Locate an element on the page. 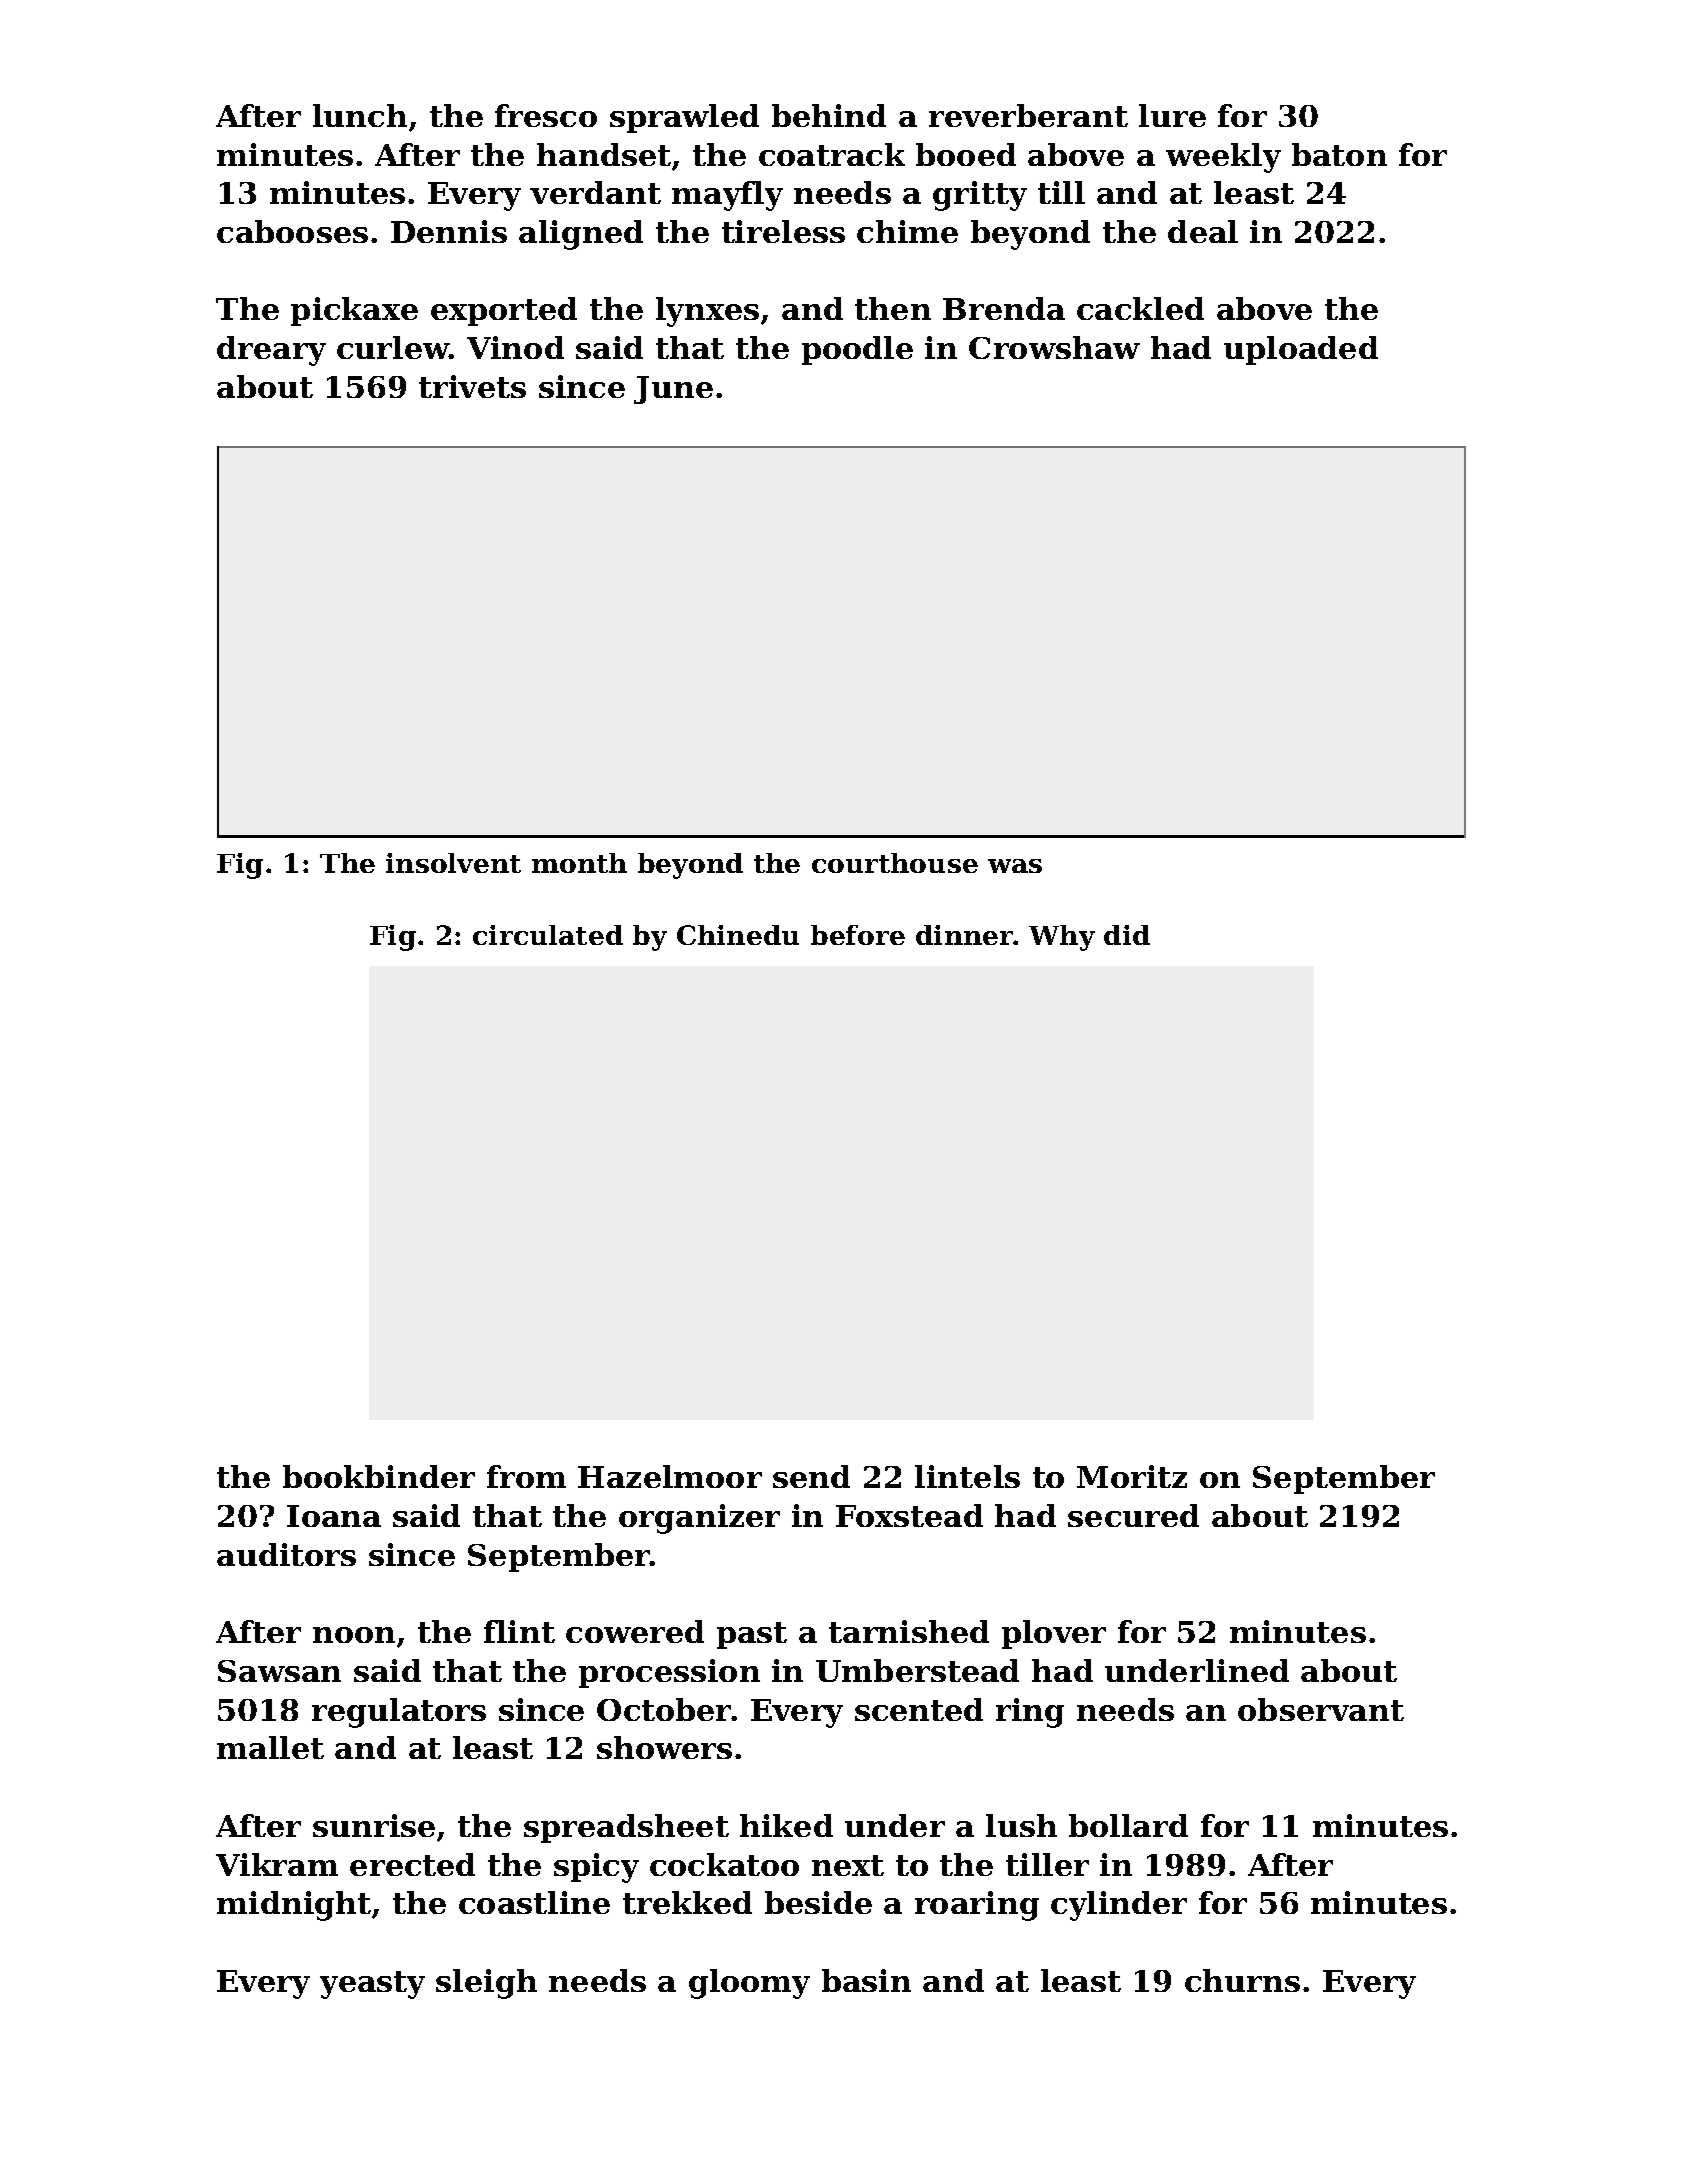 This document has height=2178, width=1683. sleigh is located at coordinates (486, 1984).
